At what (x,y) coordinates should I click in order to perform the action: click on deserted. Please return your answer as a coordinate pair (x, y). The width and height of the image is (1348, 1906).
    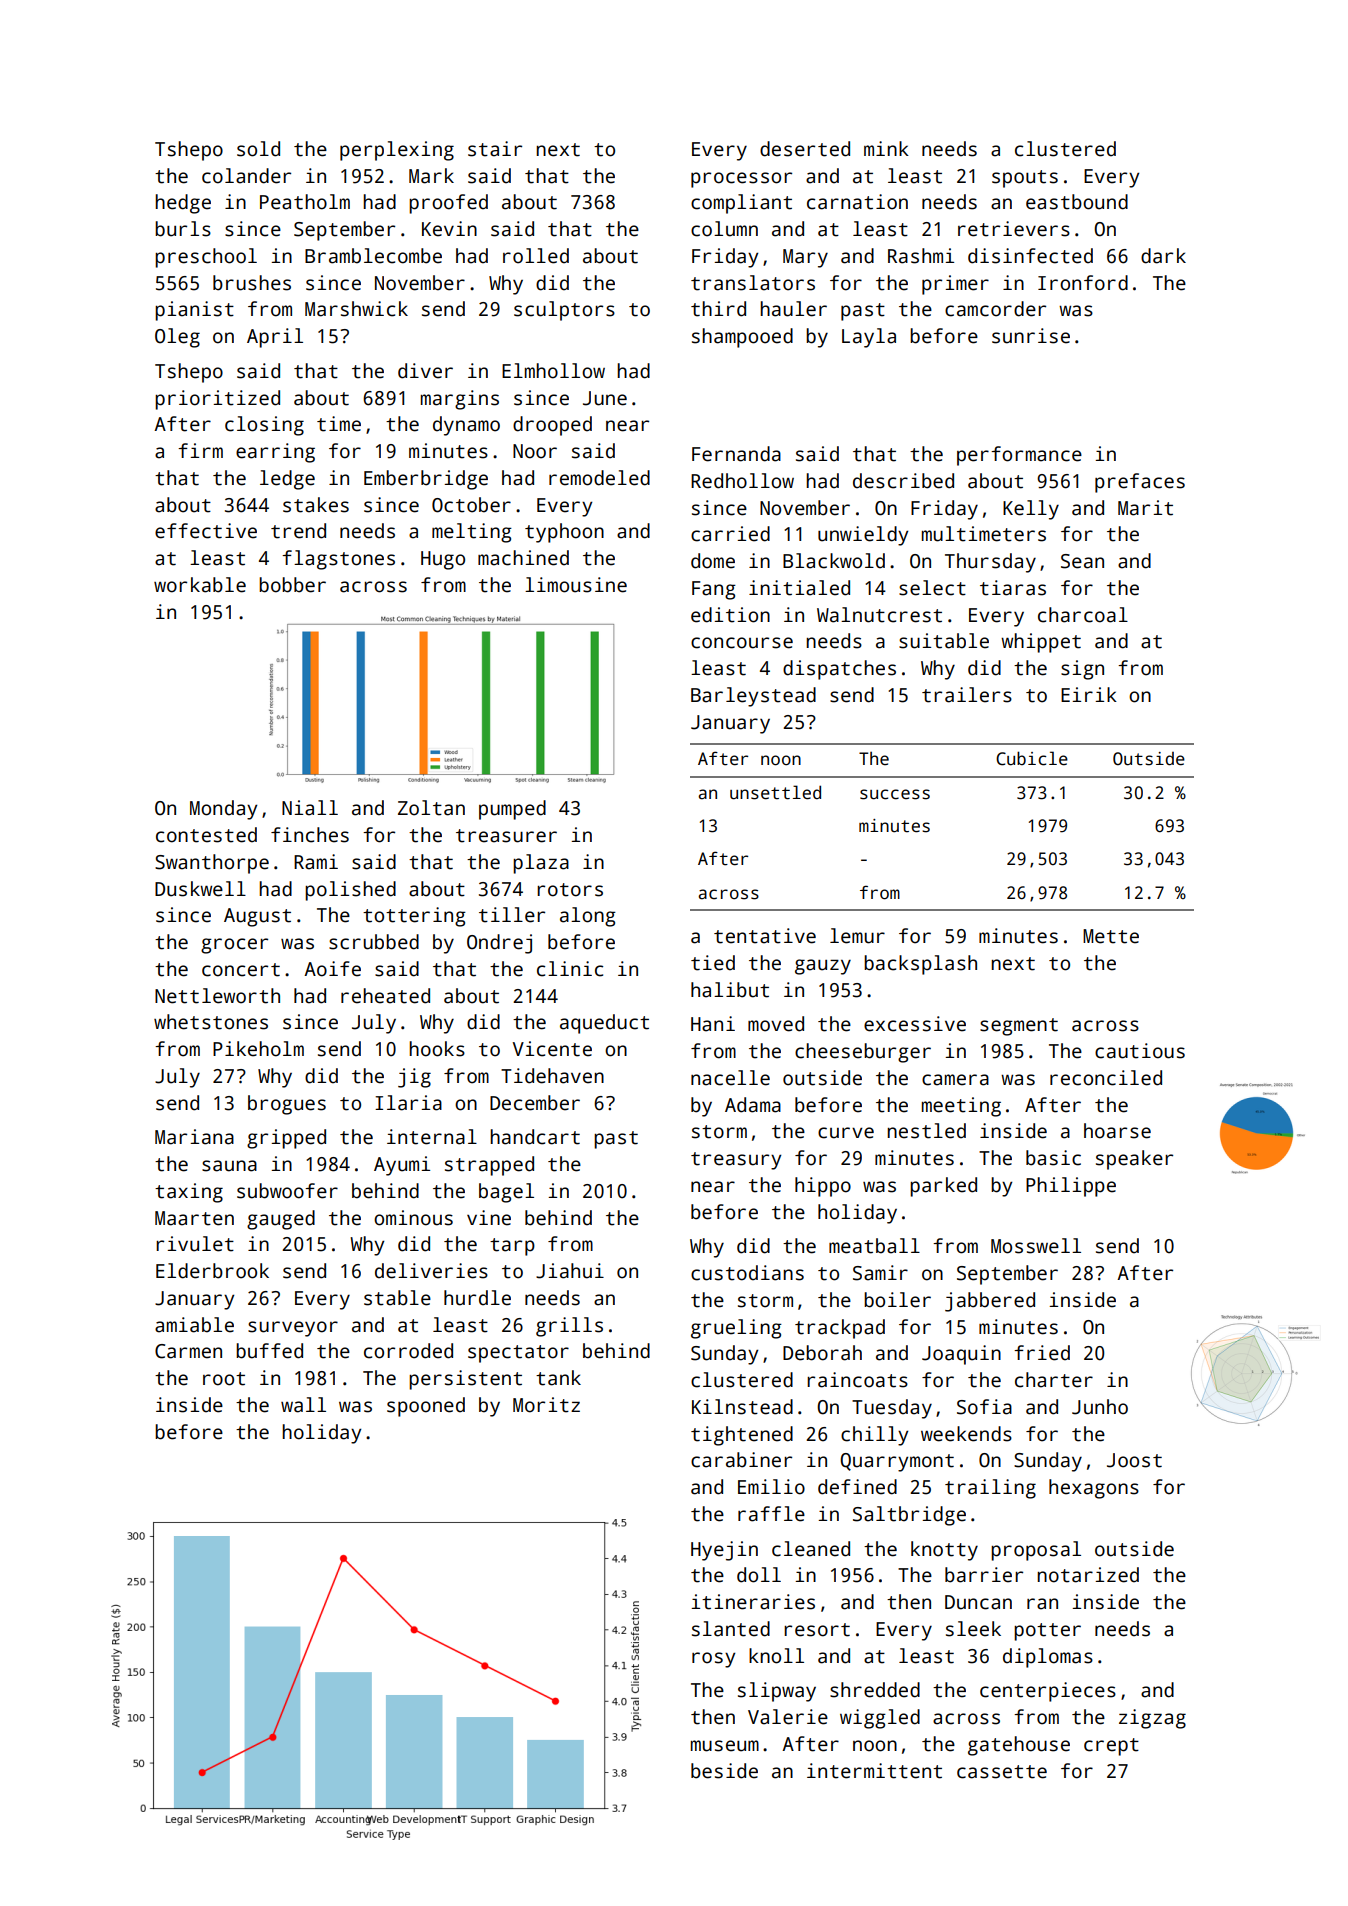
    Looking at the image, I should click on (805, 149).
